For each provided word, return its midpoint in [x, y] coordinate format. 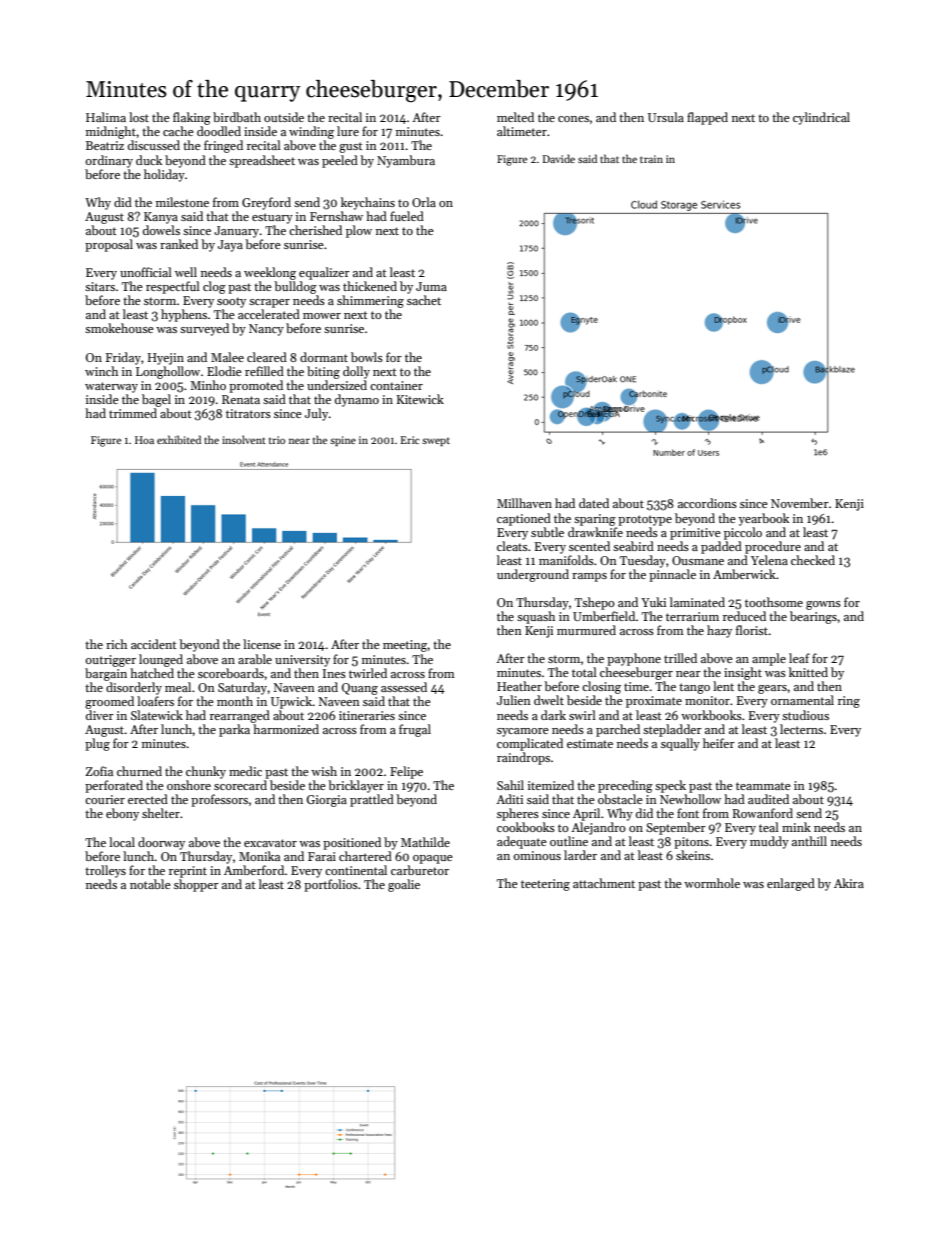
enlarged [791, 884]
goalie [404, 885]
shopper [196, 885]
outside [284, 117]
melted [515, 117]
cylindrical [821, 118]
